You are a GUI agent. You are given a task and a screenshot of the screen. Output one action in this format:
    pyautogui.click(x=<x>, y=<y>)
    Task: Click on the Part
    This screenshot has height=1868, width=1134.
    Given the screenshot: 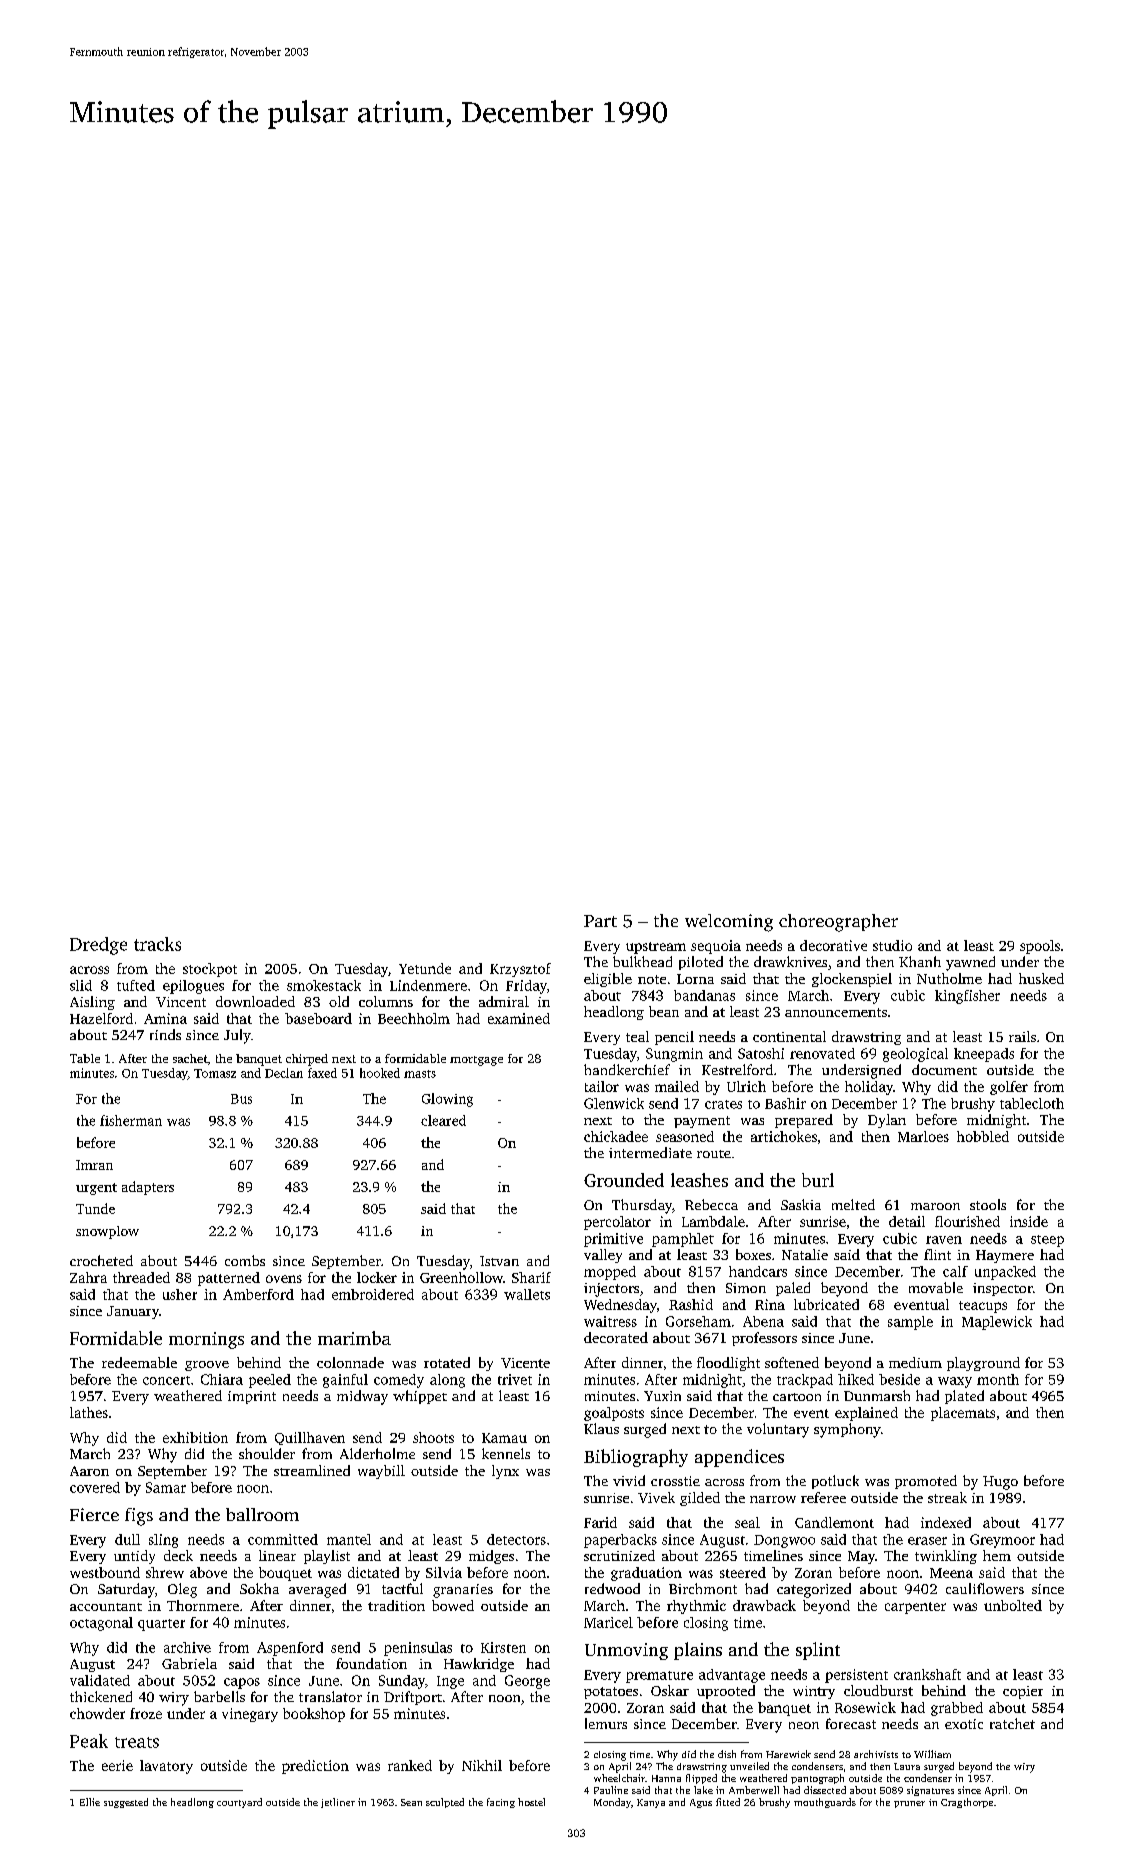 What is the action you would take?
    pyautogui.click(x=600, y=921)
